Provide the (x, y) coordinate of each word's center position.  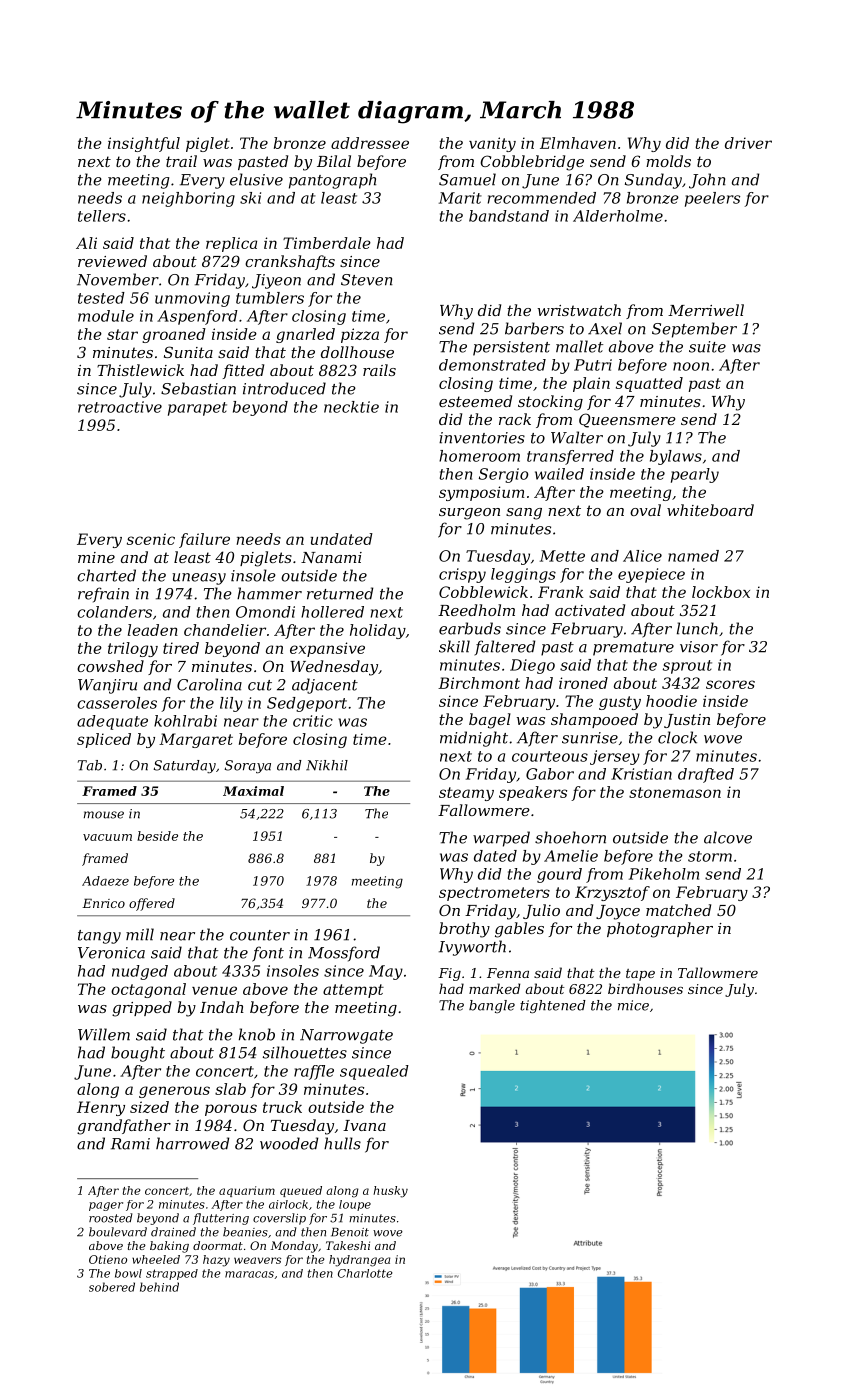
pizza (360, 335)
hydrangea (359, 1261)
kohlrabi (185, 721)
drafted (706, 775)
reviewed (112, 261)
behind (159, 1287)
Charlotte (365, 1273)
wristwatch (579, 310)
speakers (533, 793)
